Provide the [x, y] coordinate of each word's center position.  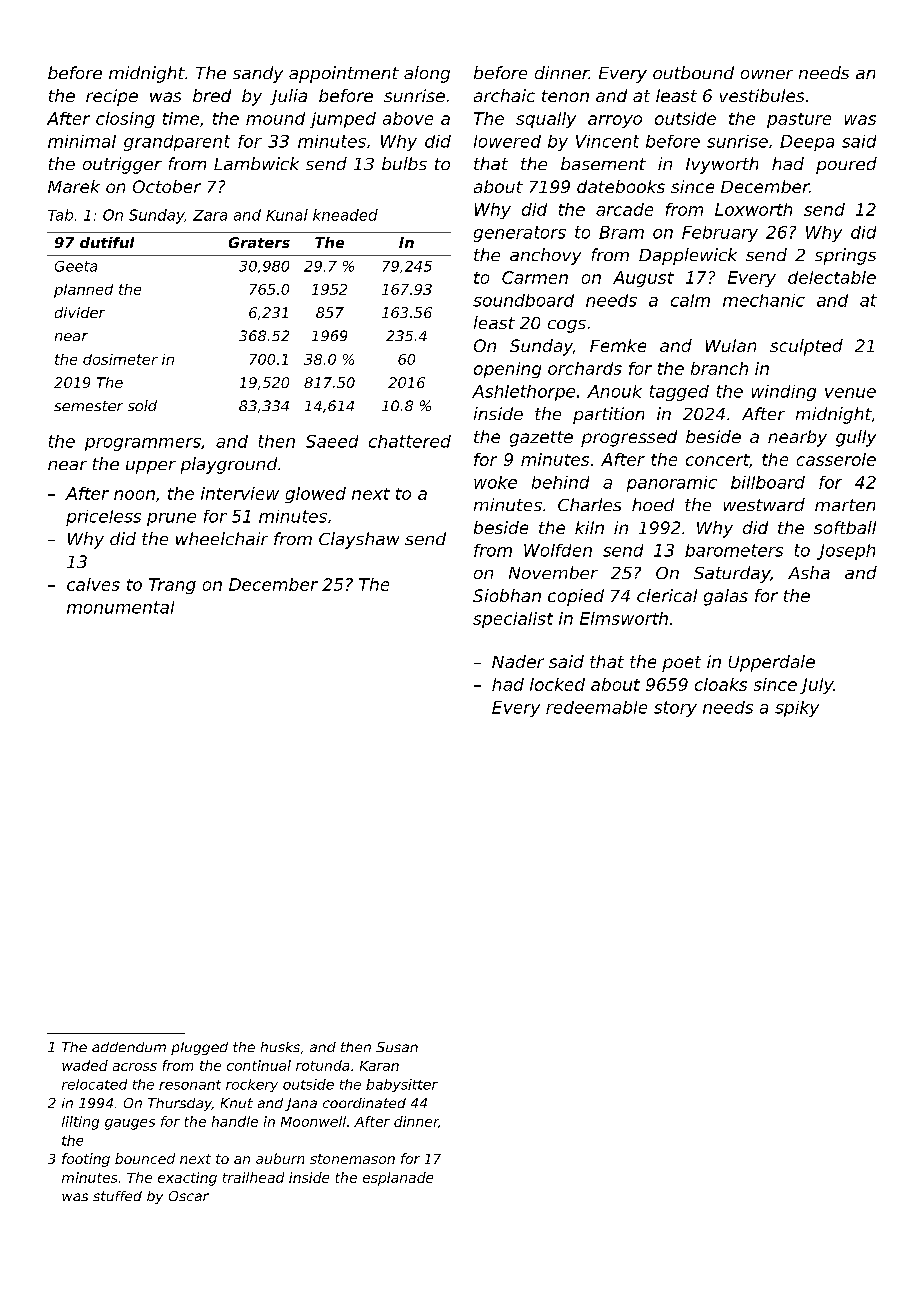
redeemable [596, 707]
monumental [120, 607]
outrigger [122, 165]
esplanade [398, 1179]
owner [767, 74]
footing [86, 1160]
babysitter [402, 1085]
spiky [797, 709]
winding [784, 393]
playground [229, 465]
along [427, 74]
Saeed [332, 441]
